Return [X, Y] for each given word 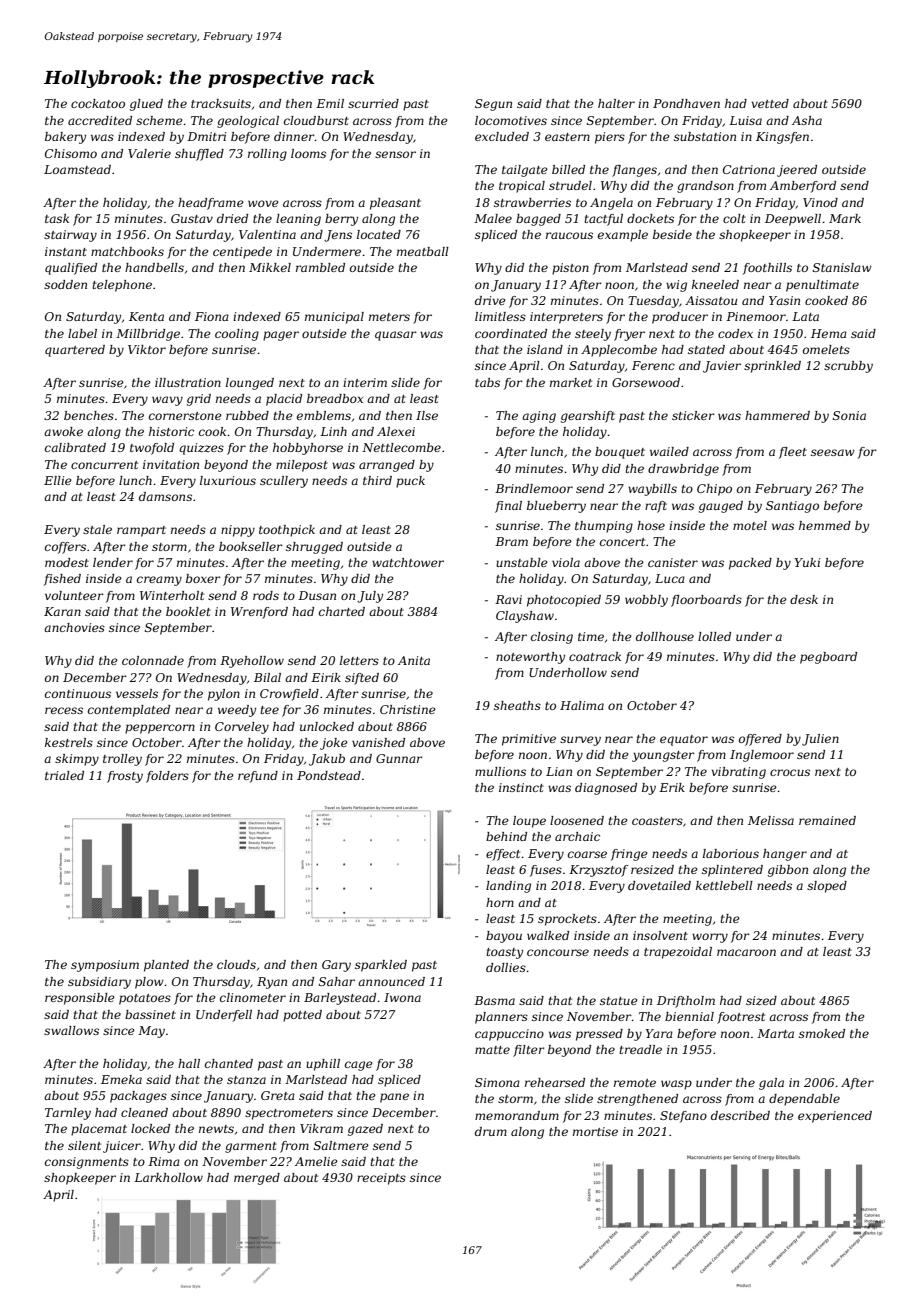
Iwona [402, 997]
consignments [87, 1163]
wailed [669, 451]
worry [710, 938]
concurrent [104, 465]
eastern [567, 137]
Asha [807, 120]
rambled [320, 267]
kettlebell [724, 885]
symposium [105, 966]
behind [506, 836]
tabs [487, 382]
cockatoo [98, 103]
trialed [64, 775]
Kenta [146, 316]
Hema [829, 333]
